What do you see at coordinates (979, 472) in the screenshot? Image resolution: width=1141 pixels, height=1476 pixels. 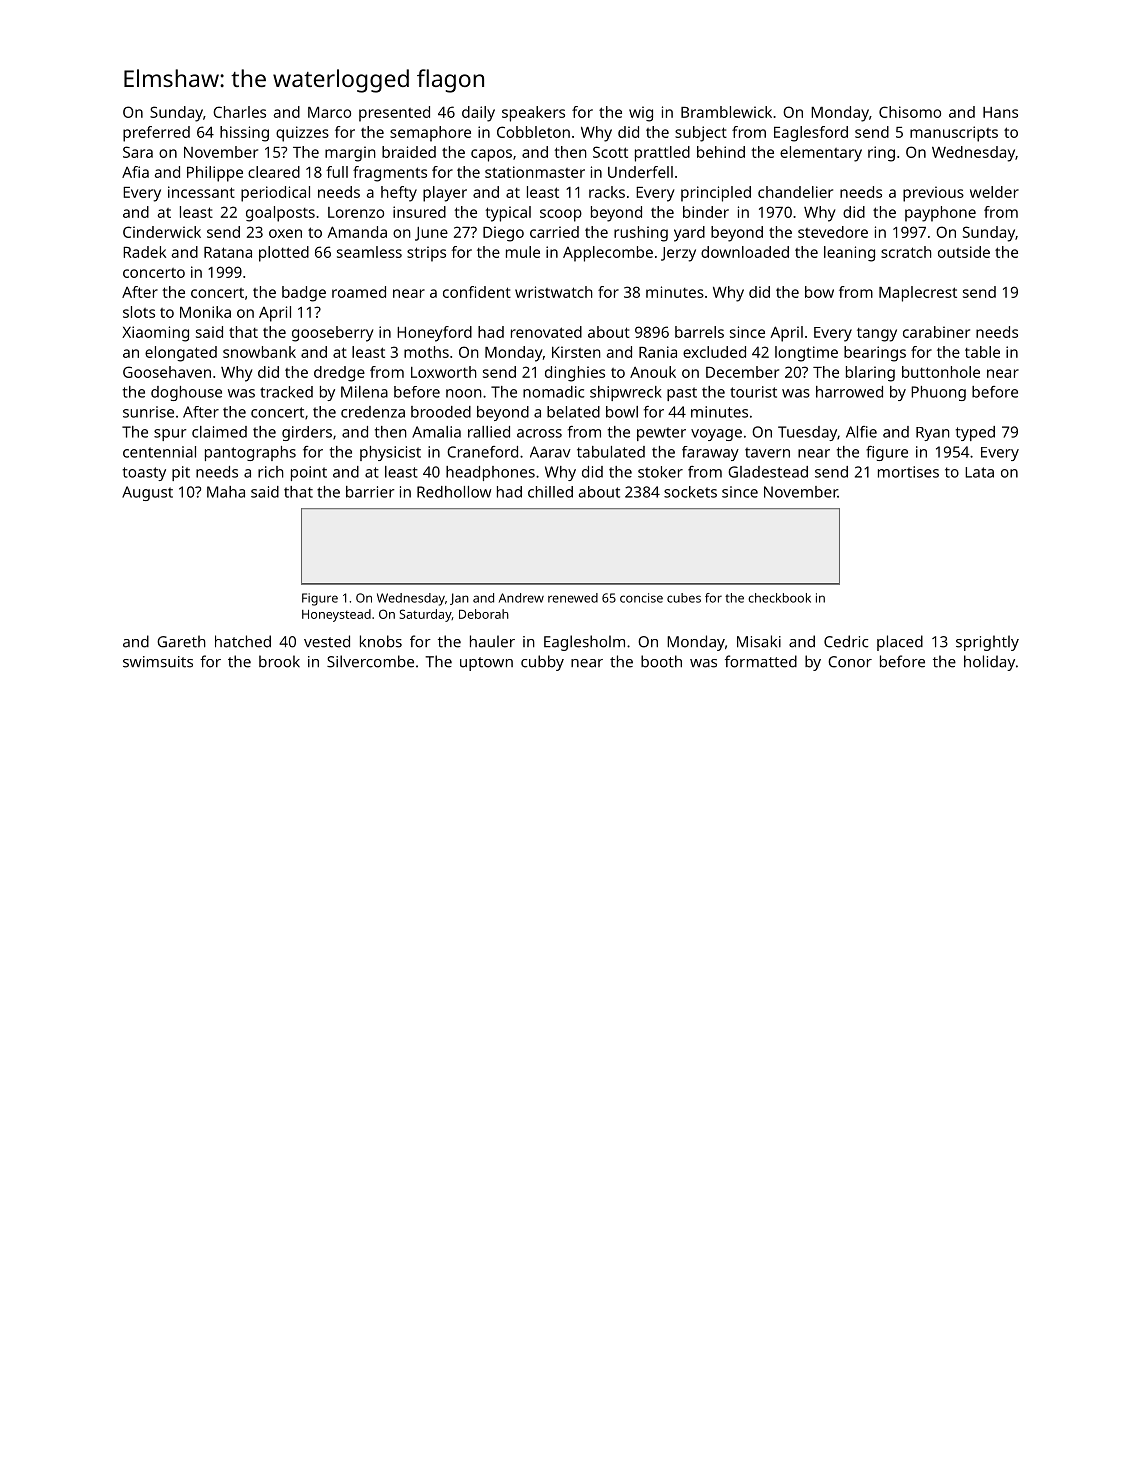 I see `Lata` at bounding box center [979, 472].
